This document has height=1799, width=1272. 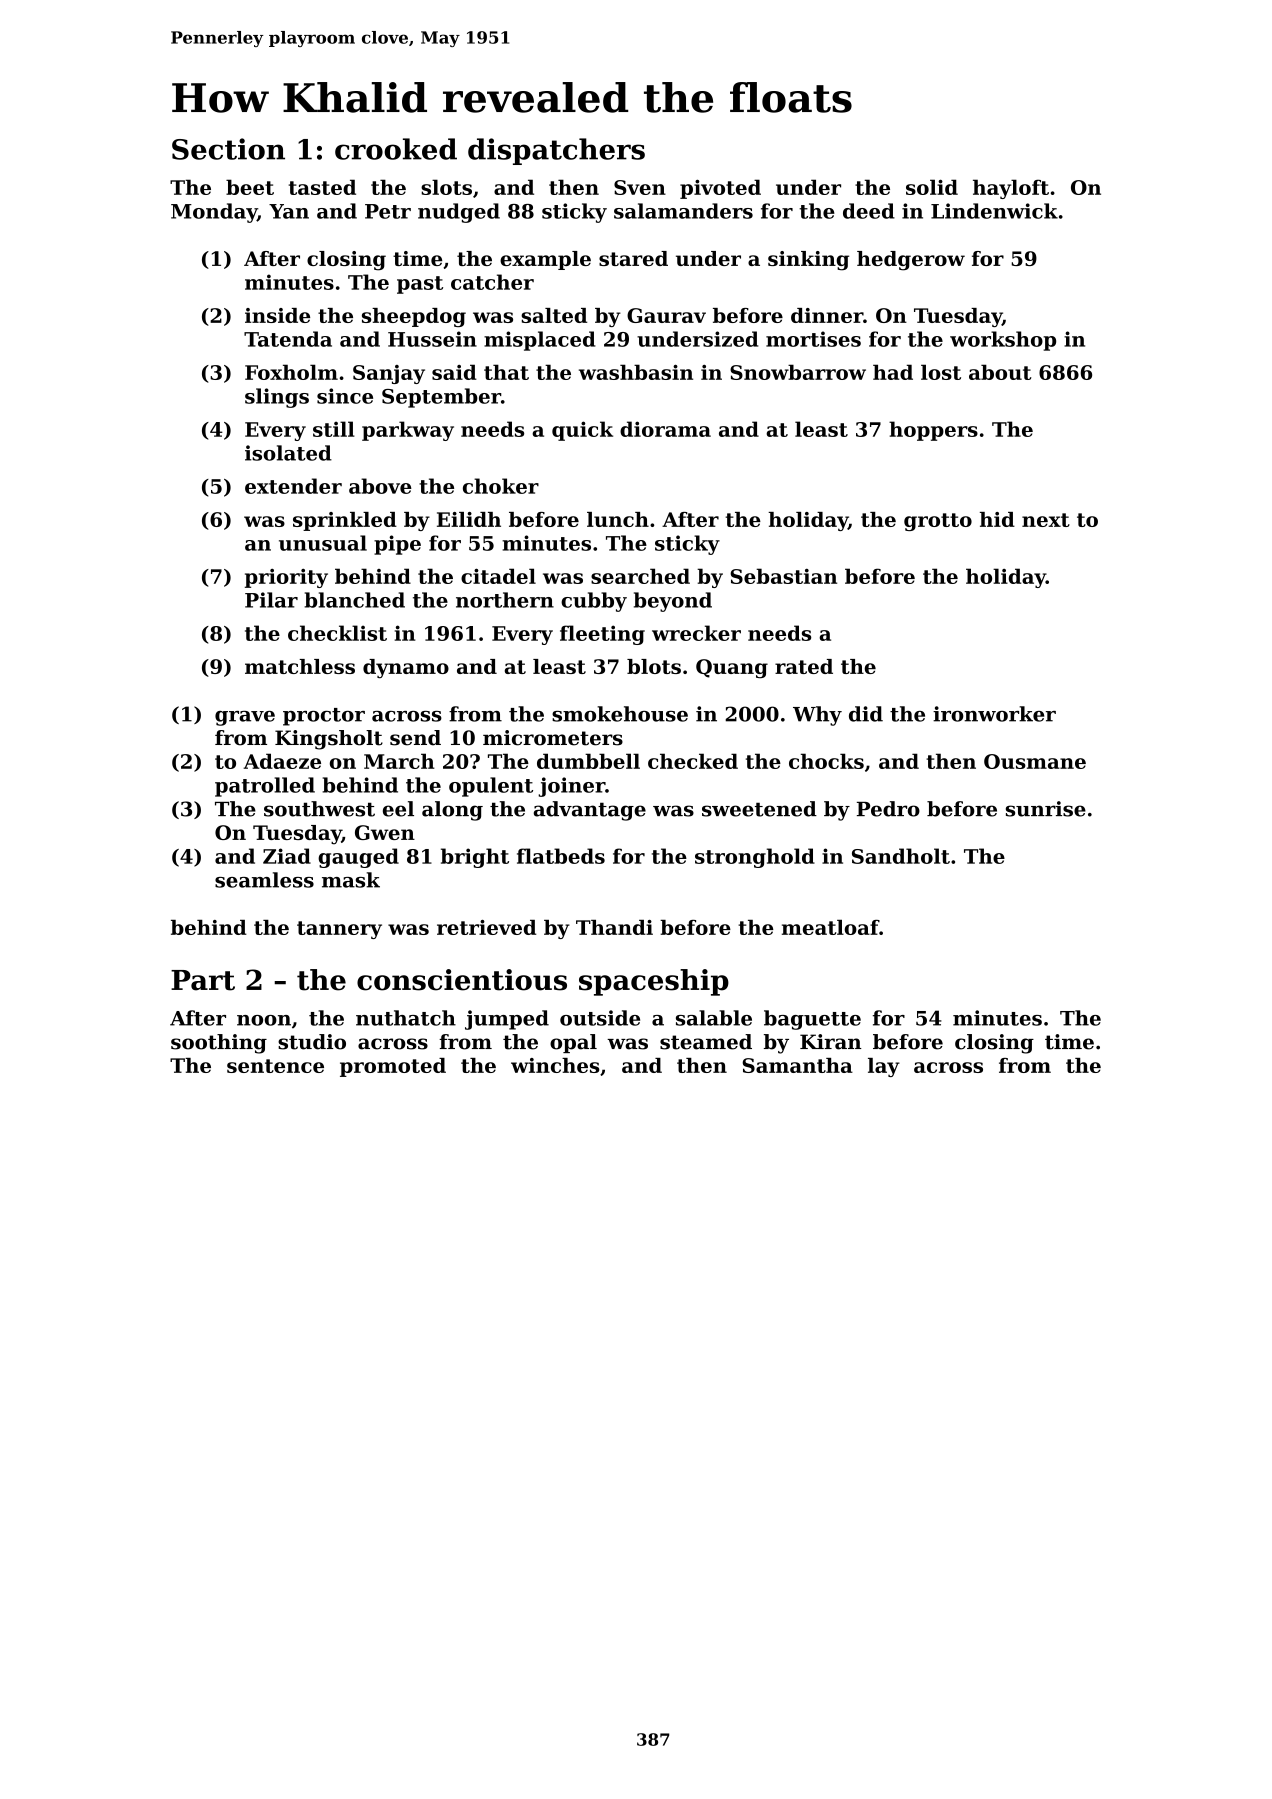 What do you see at coordinates (388, 211) in the document?
I see `Petr` at bounding box center [388, 211].
